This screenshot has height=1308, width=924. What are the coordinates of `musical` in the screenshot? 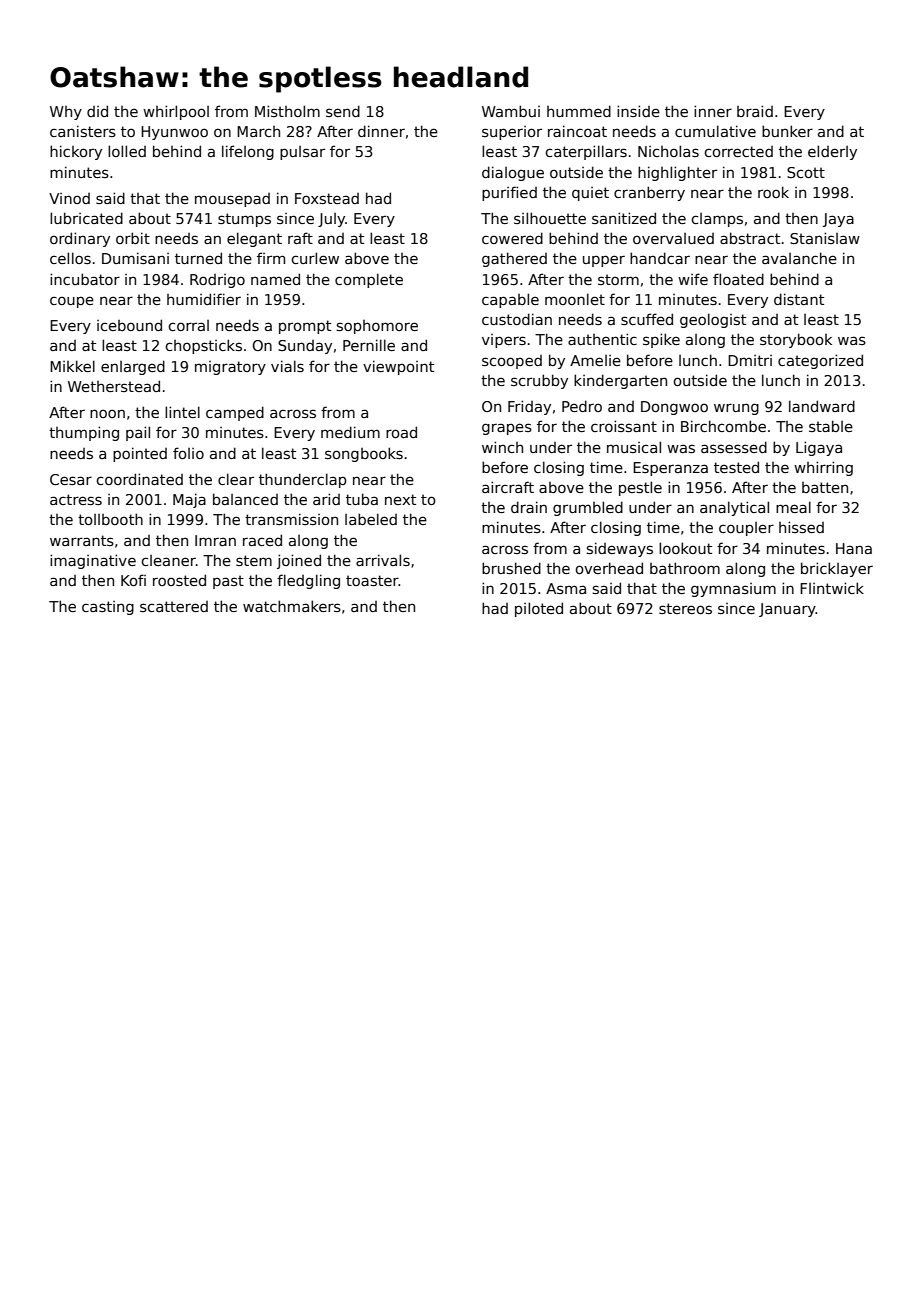 It's located at (634, 447).
